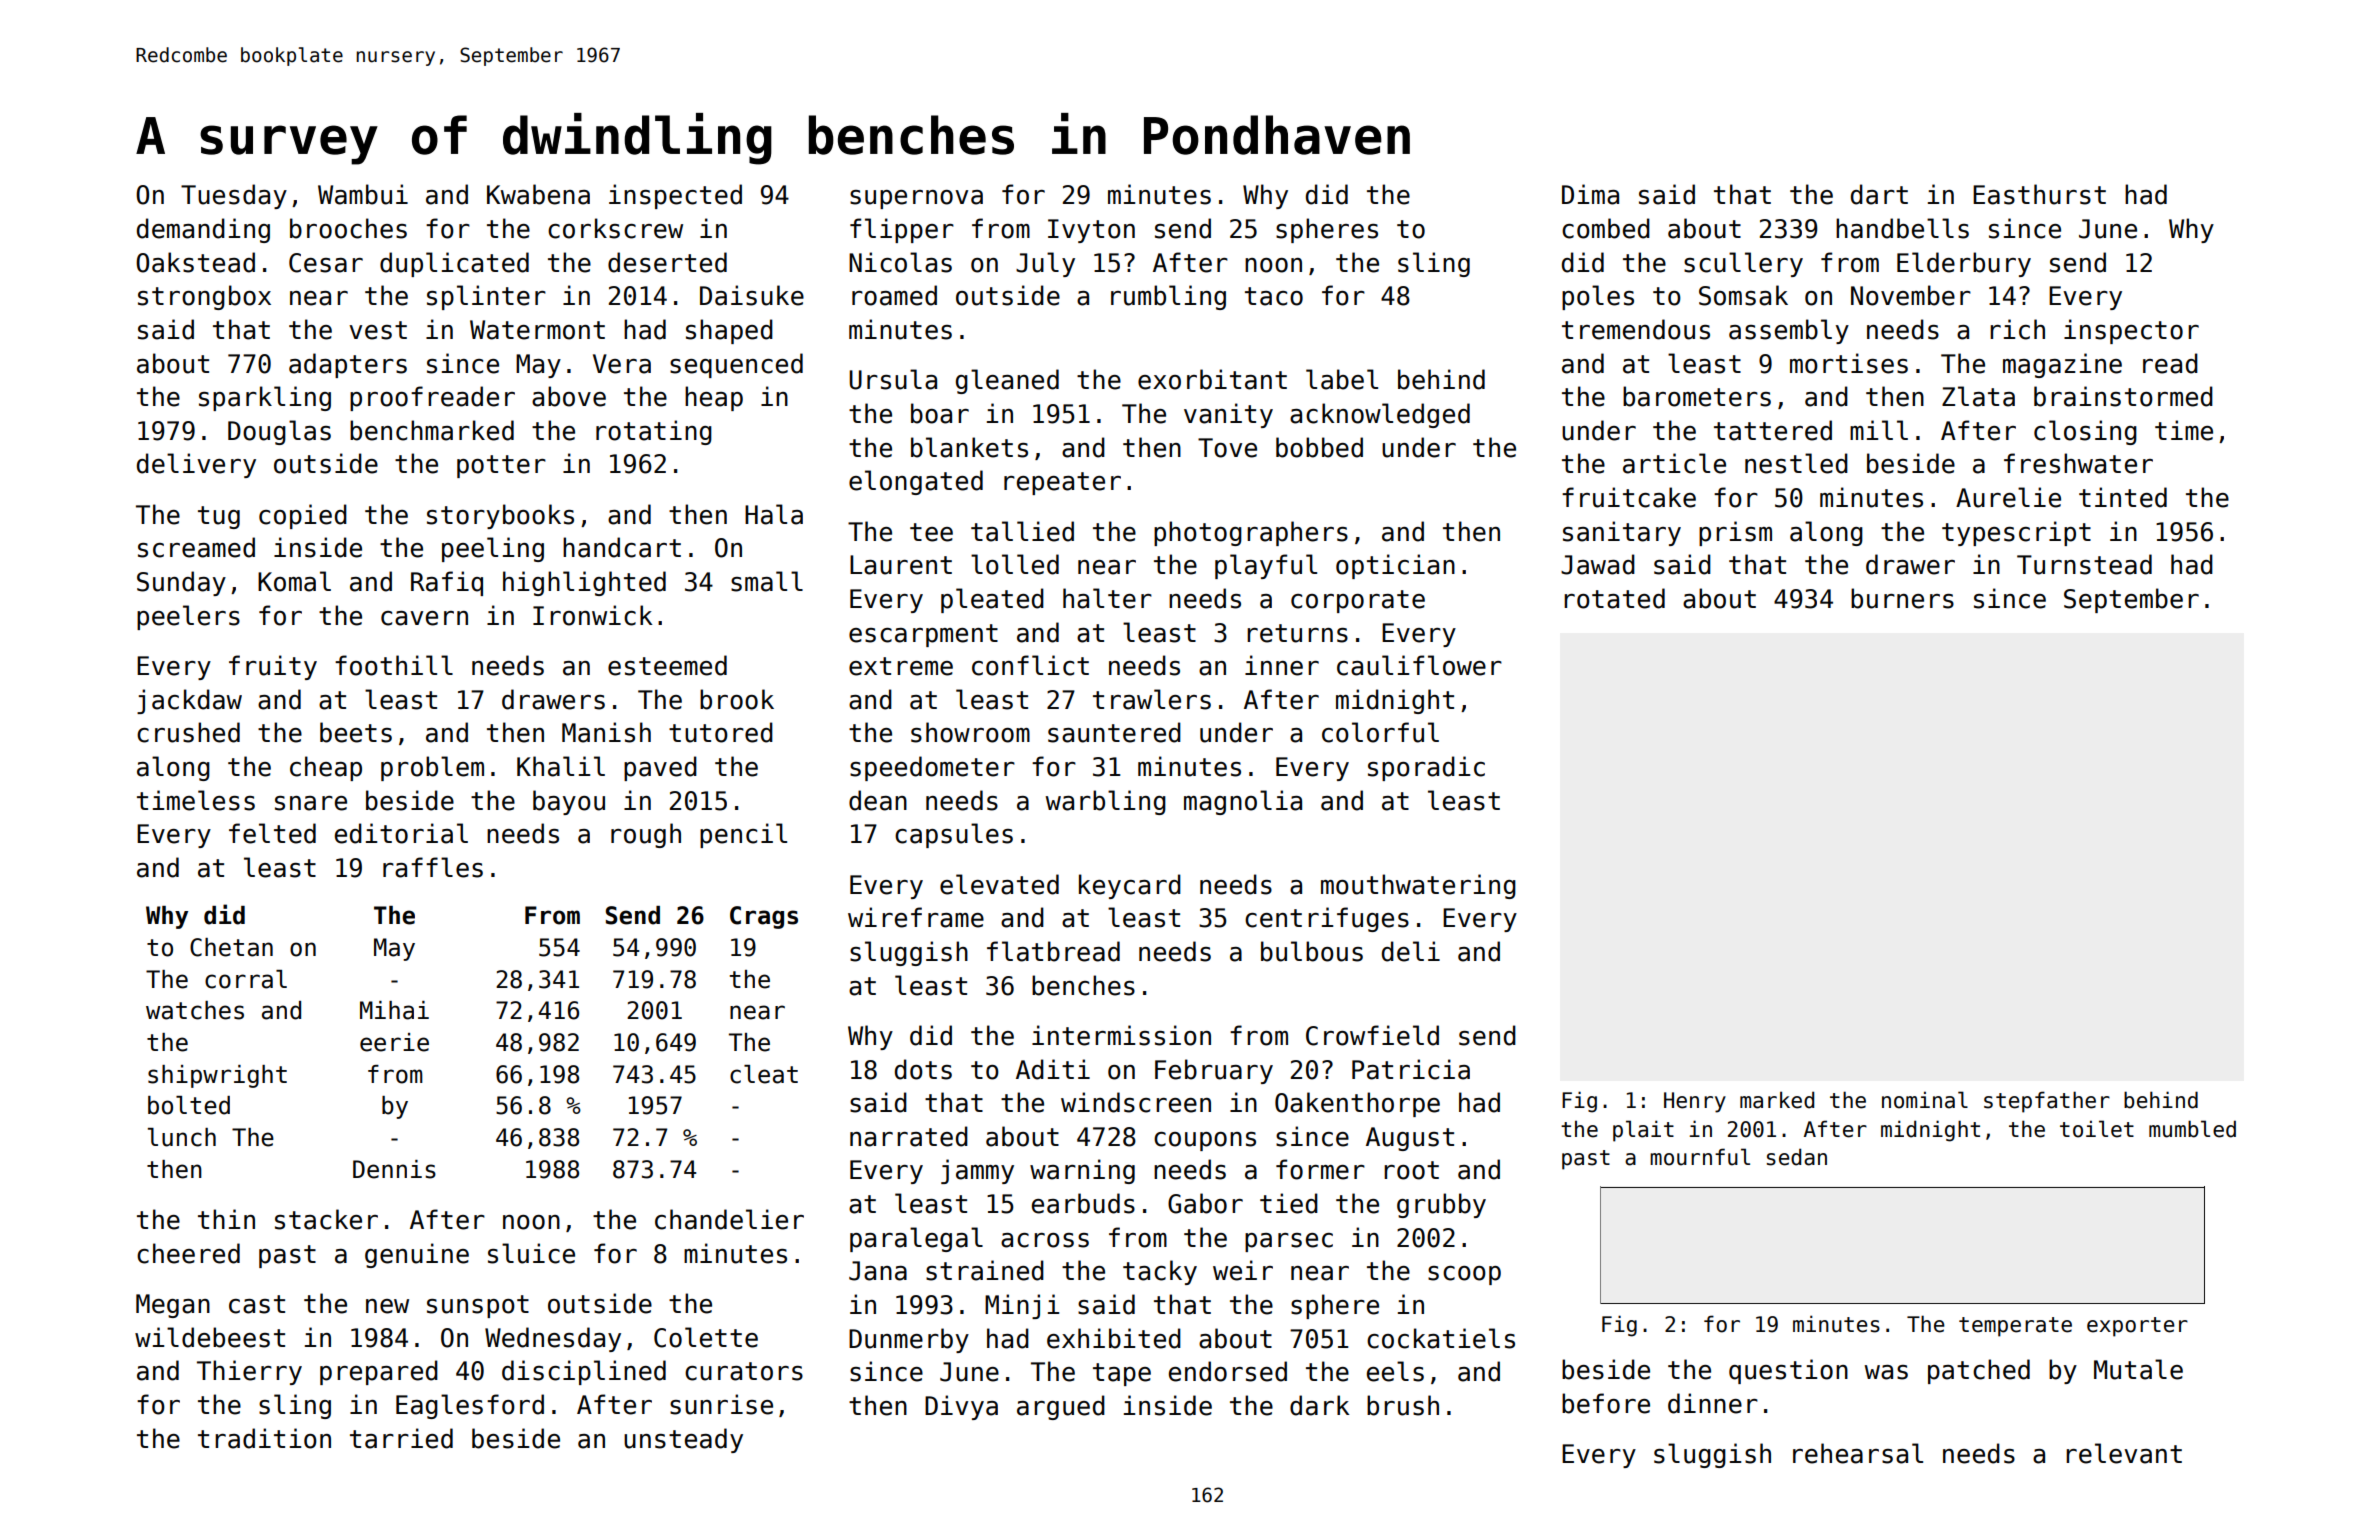 This screenshot has height=1540, width=2380. Describe the element at coordinates (1418, 886) in the screenshot. I see `mouthwatering` at that location.
